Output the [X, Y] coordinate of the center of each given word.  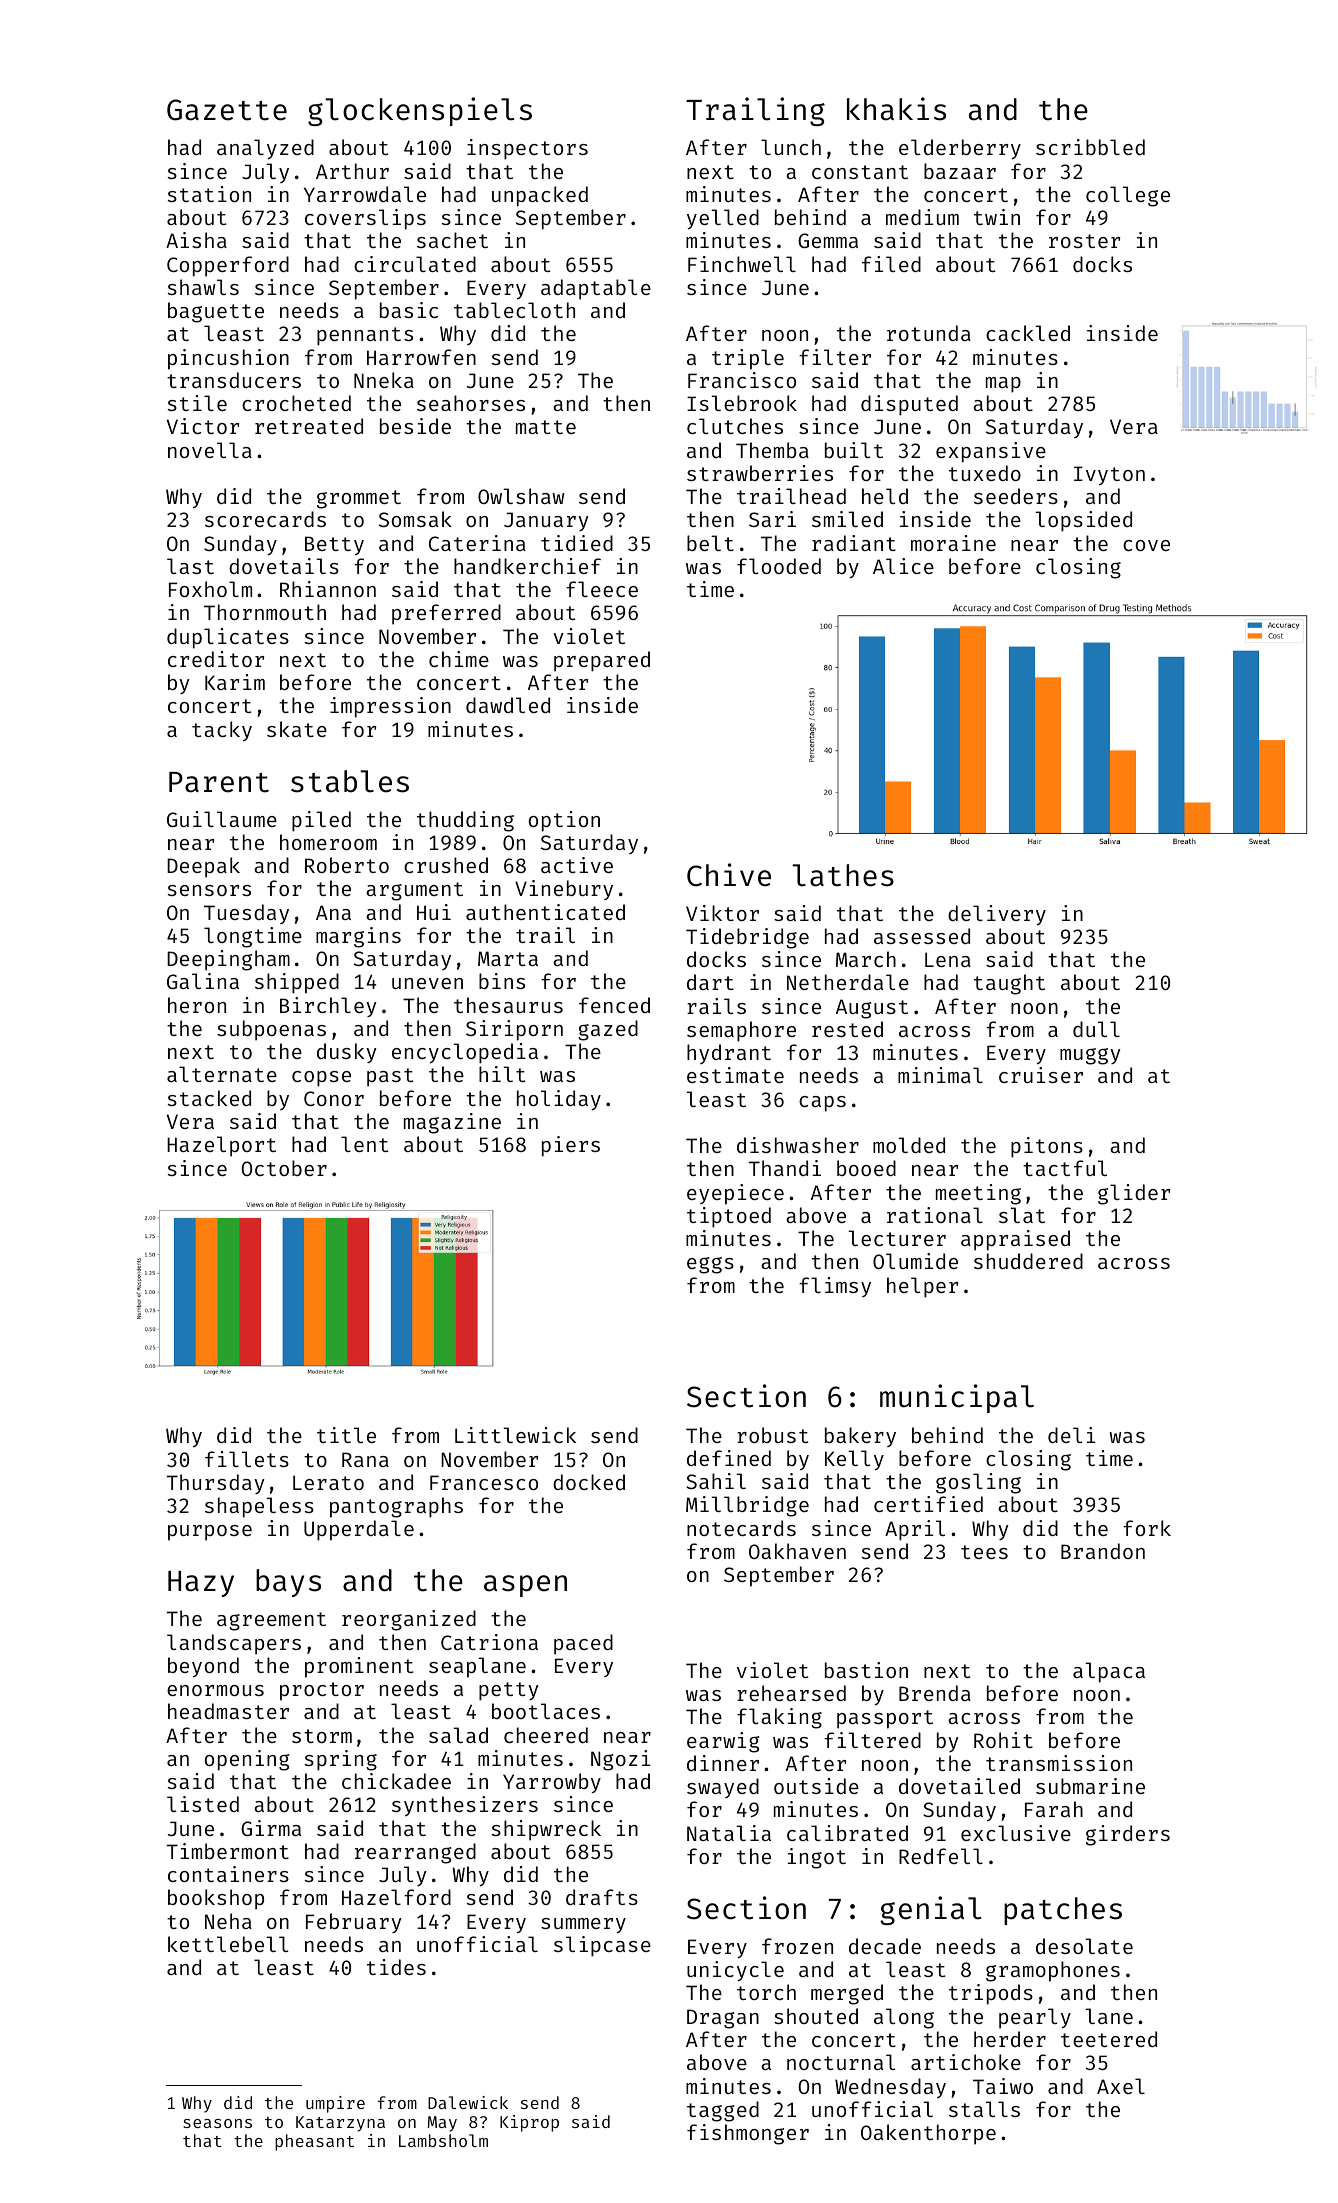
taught [1009, 984]
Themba [772, 450]
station [209, 194]
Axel [1121, 2086]
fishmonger [748, 2134]
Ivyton [1109, 476]
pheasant [314, 2142]
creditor [216, 659]
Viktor [722, 913]
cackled [1028, 333]
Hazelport [221, 1146]
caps [822, 1104]
